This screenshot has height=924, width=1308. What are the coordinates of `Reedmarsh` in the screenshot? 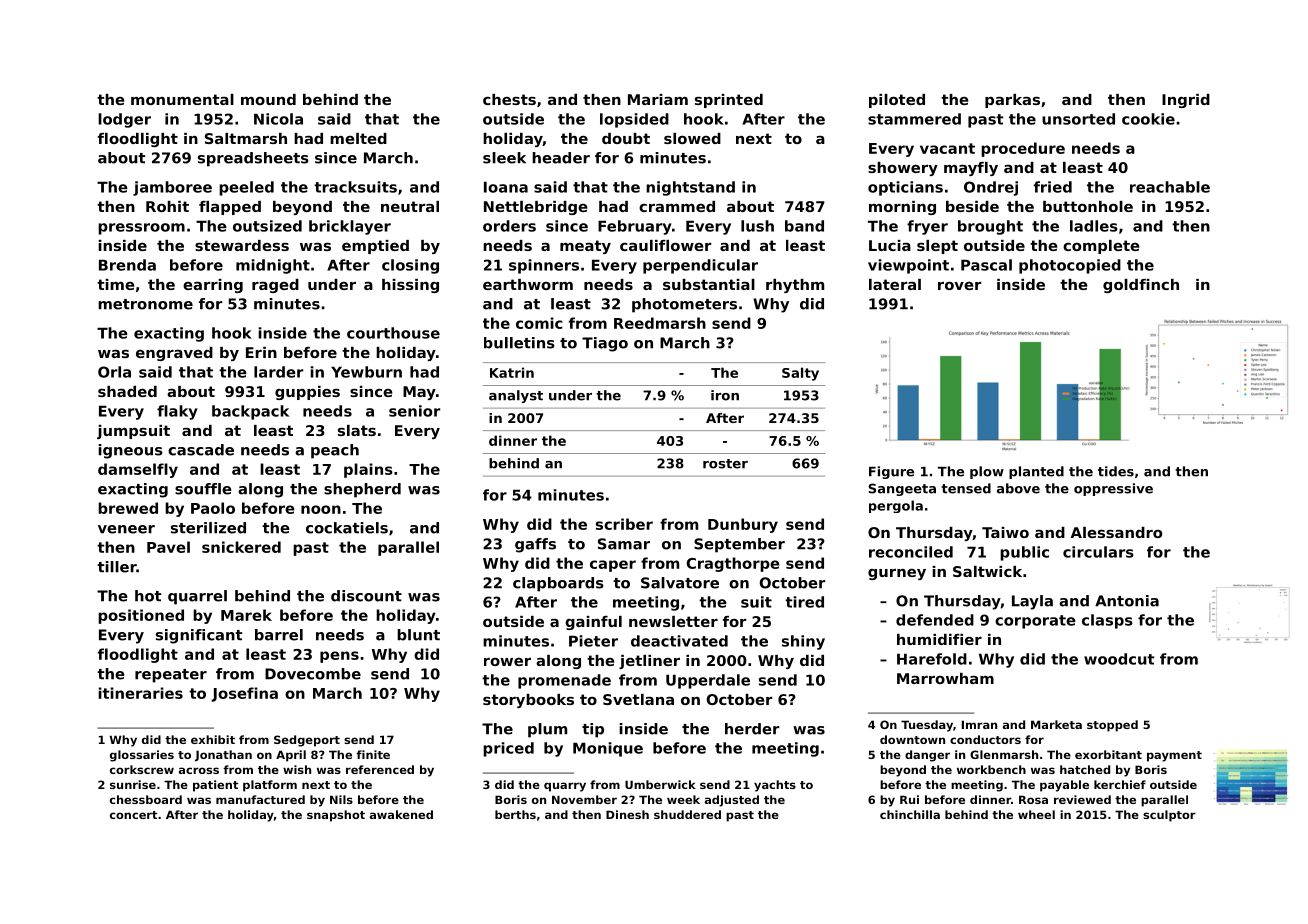 It's located at (660, 323).
